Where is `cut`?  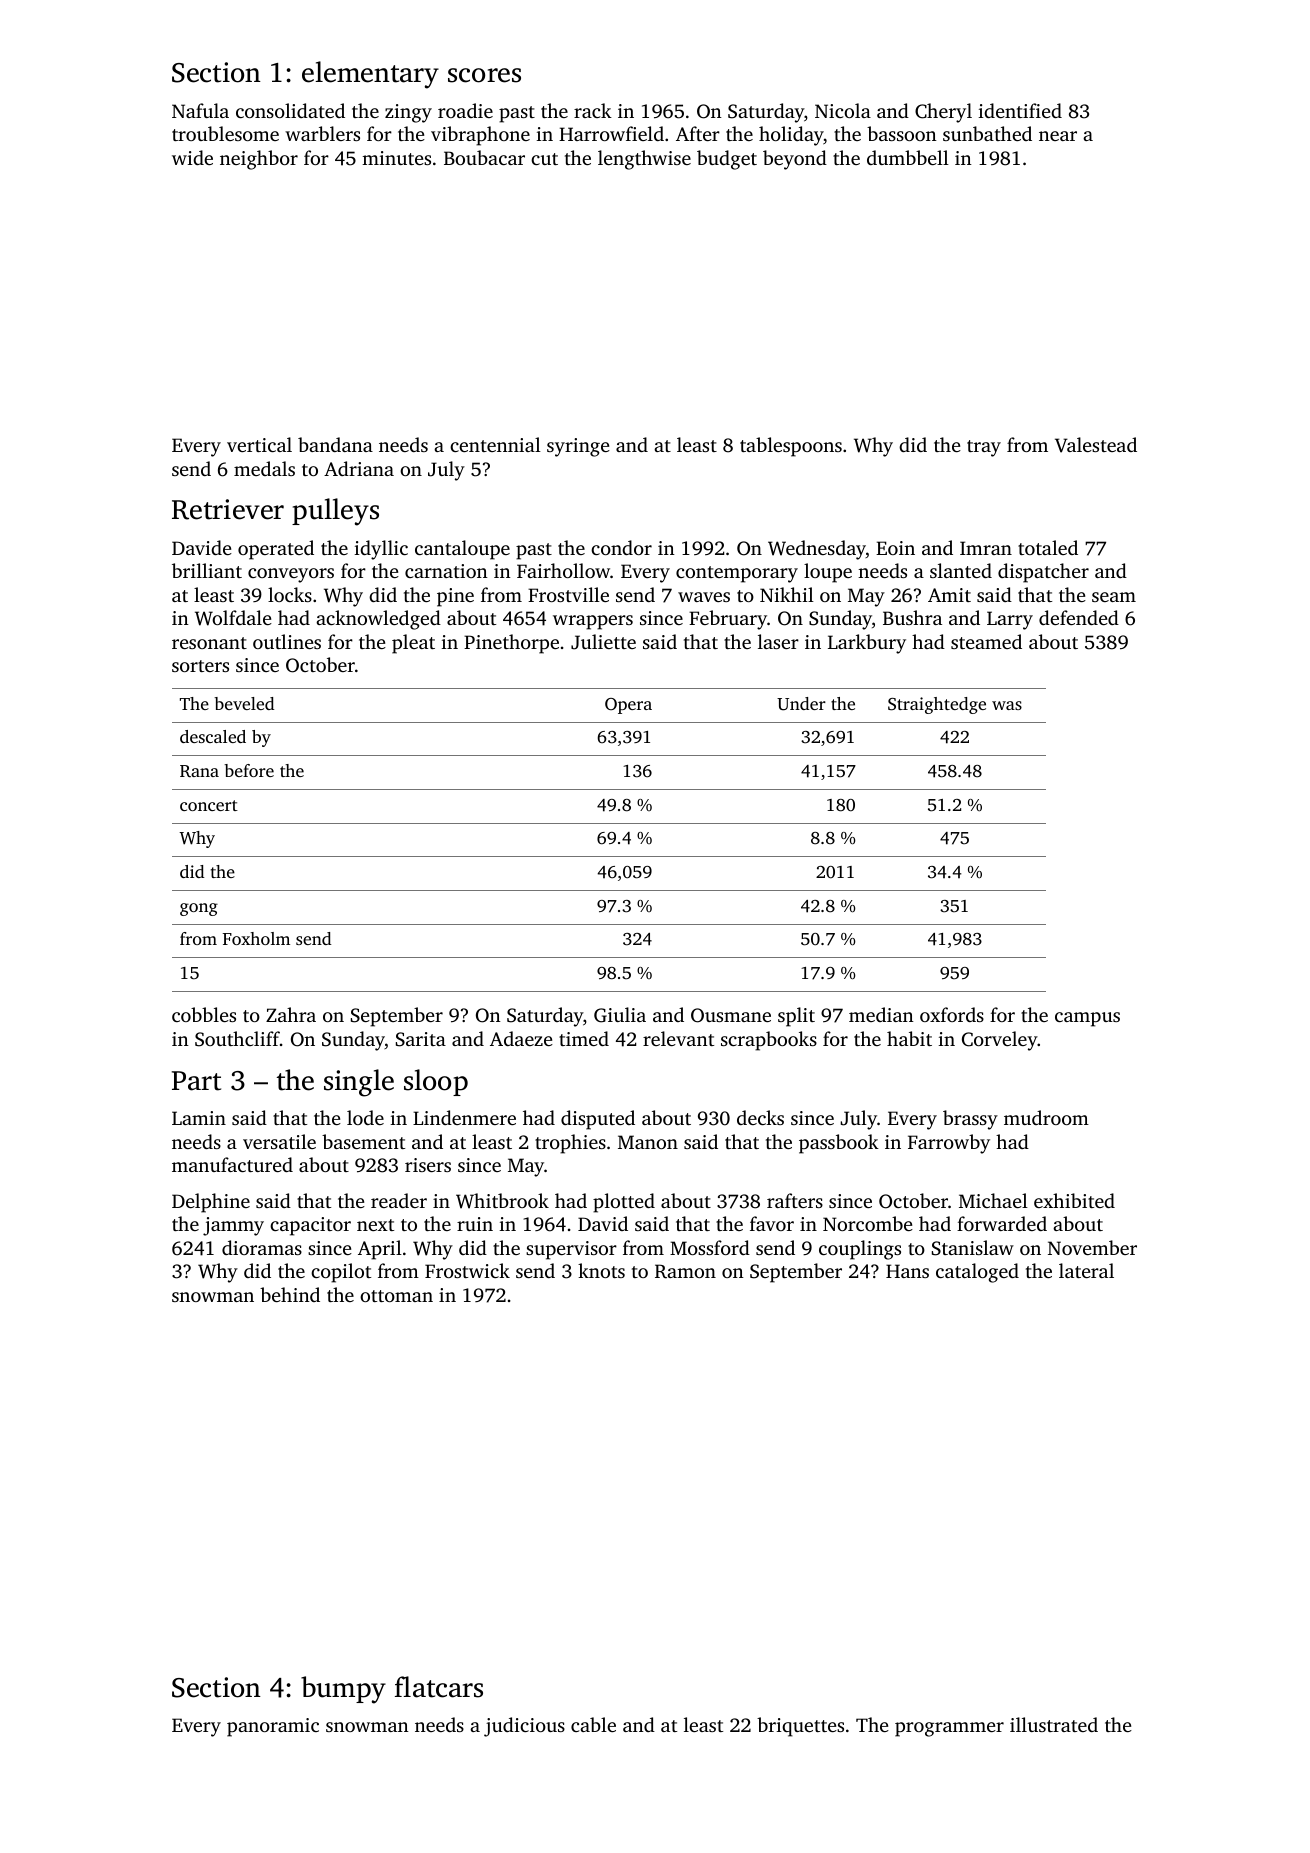
cut is located at coordinates (544, 159).
